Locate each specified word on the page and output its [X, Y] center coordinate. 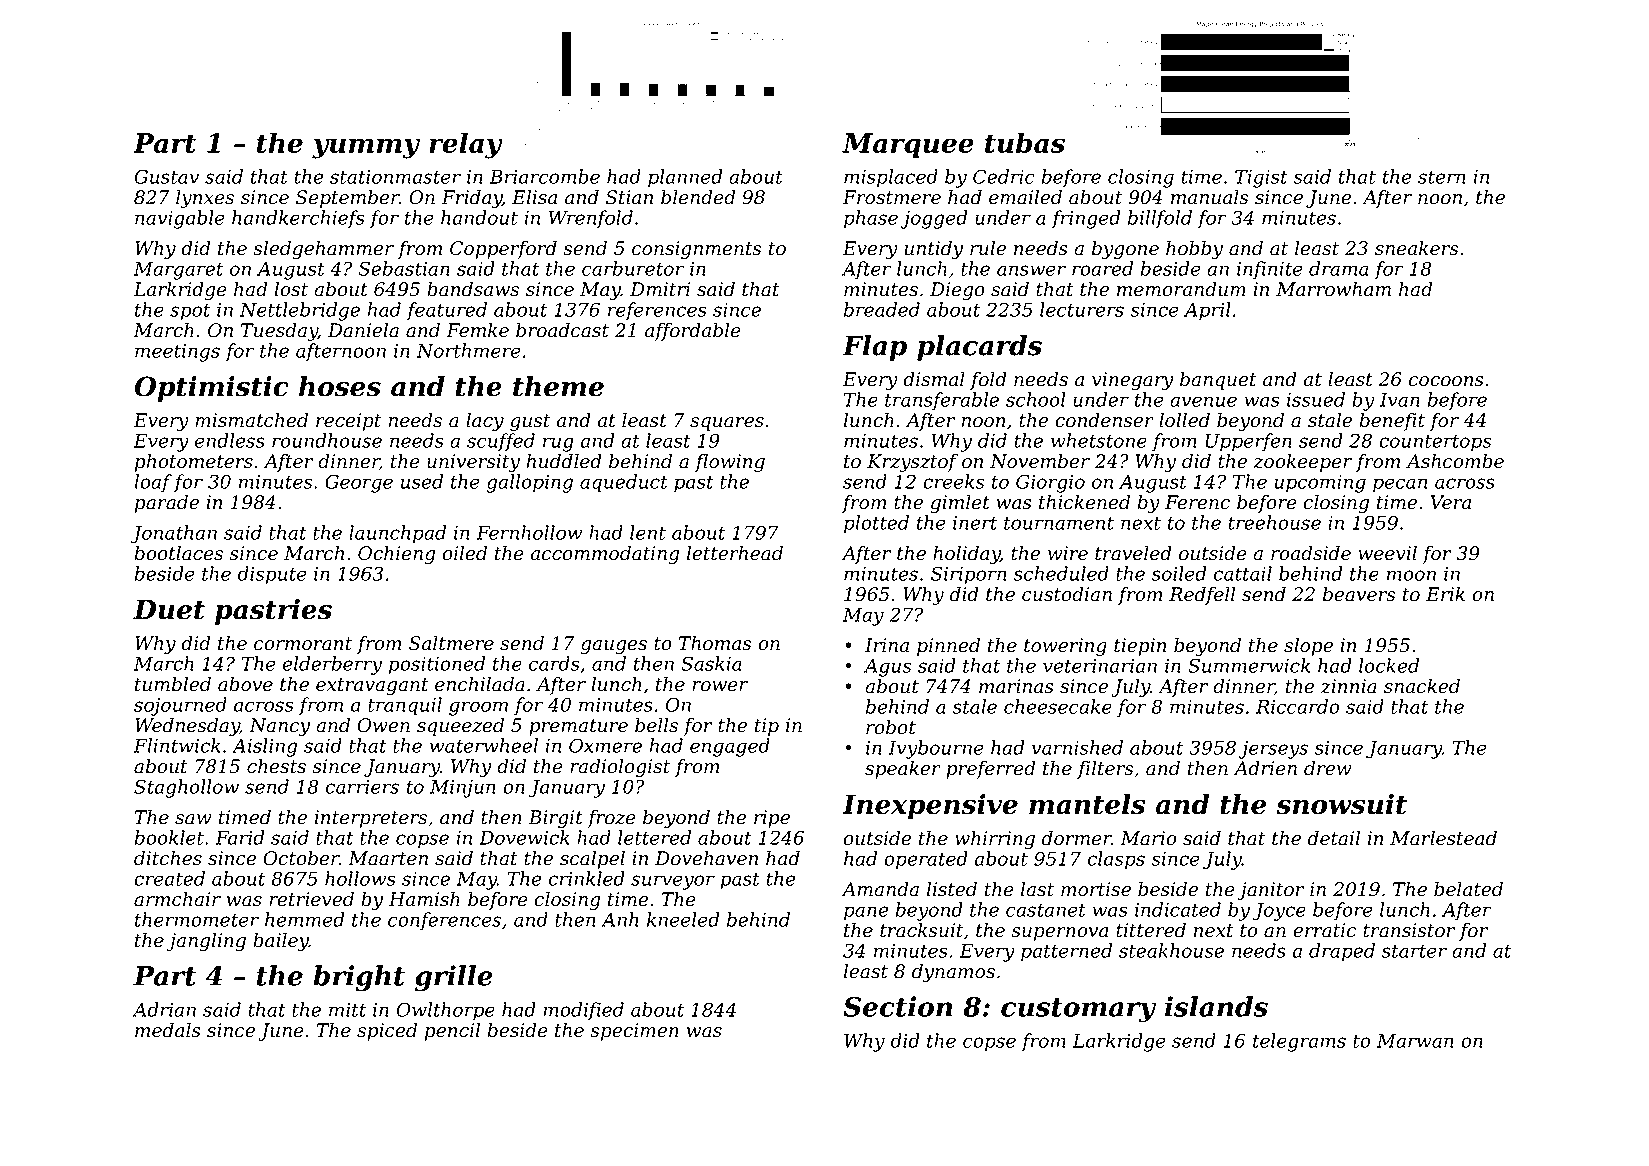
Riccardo [1298, 706]
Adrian [164, 1009]
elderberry [332, 665]
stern [1442, 177]
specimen [634, 1032]
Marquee [908, 145]
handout [479, 217]
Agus [887, 668]
